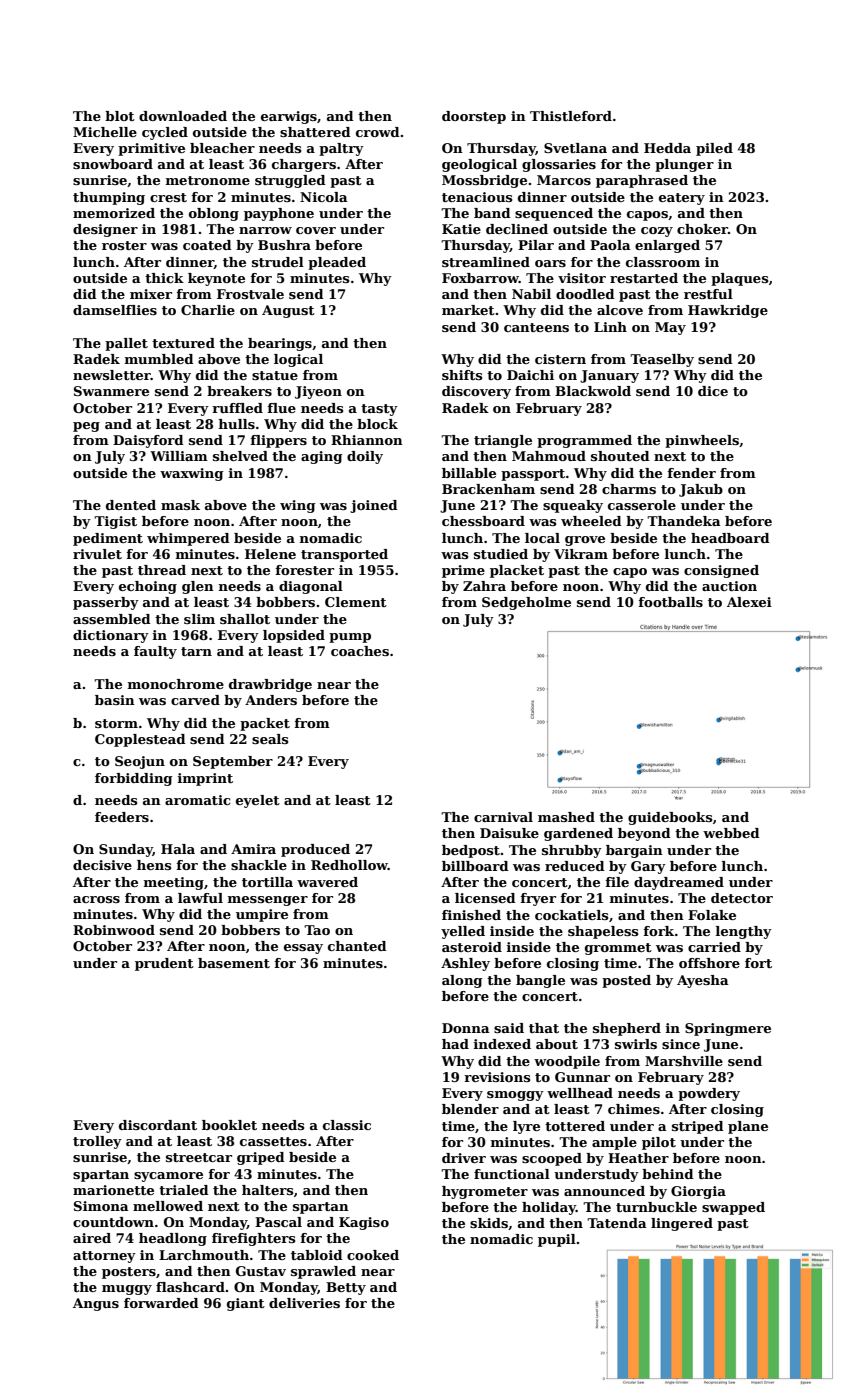 The image size is (849, 1400). Describe the element at coordinates (234, 963) in the document. I see `basement` at that location.
